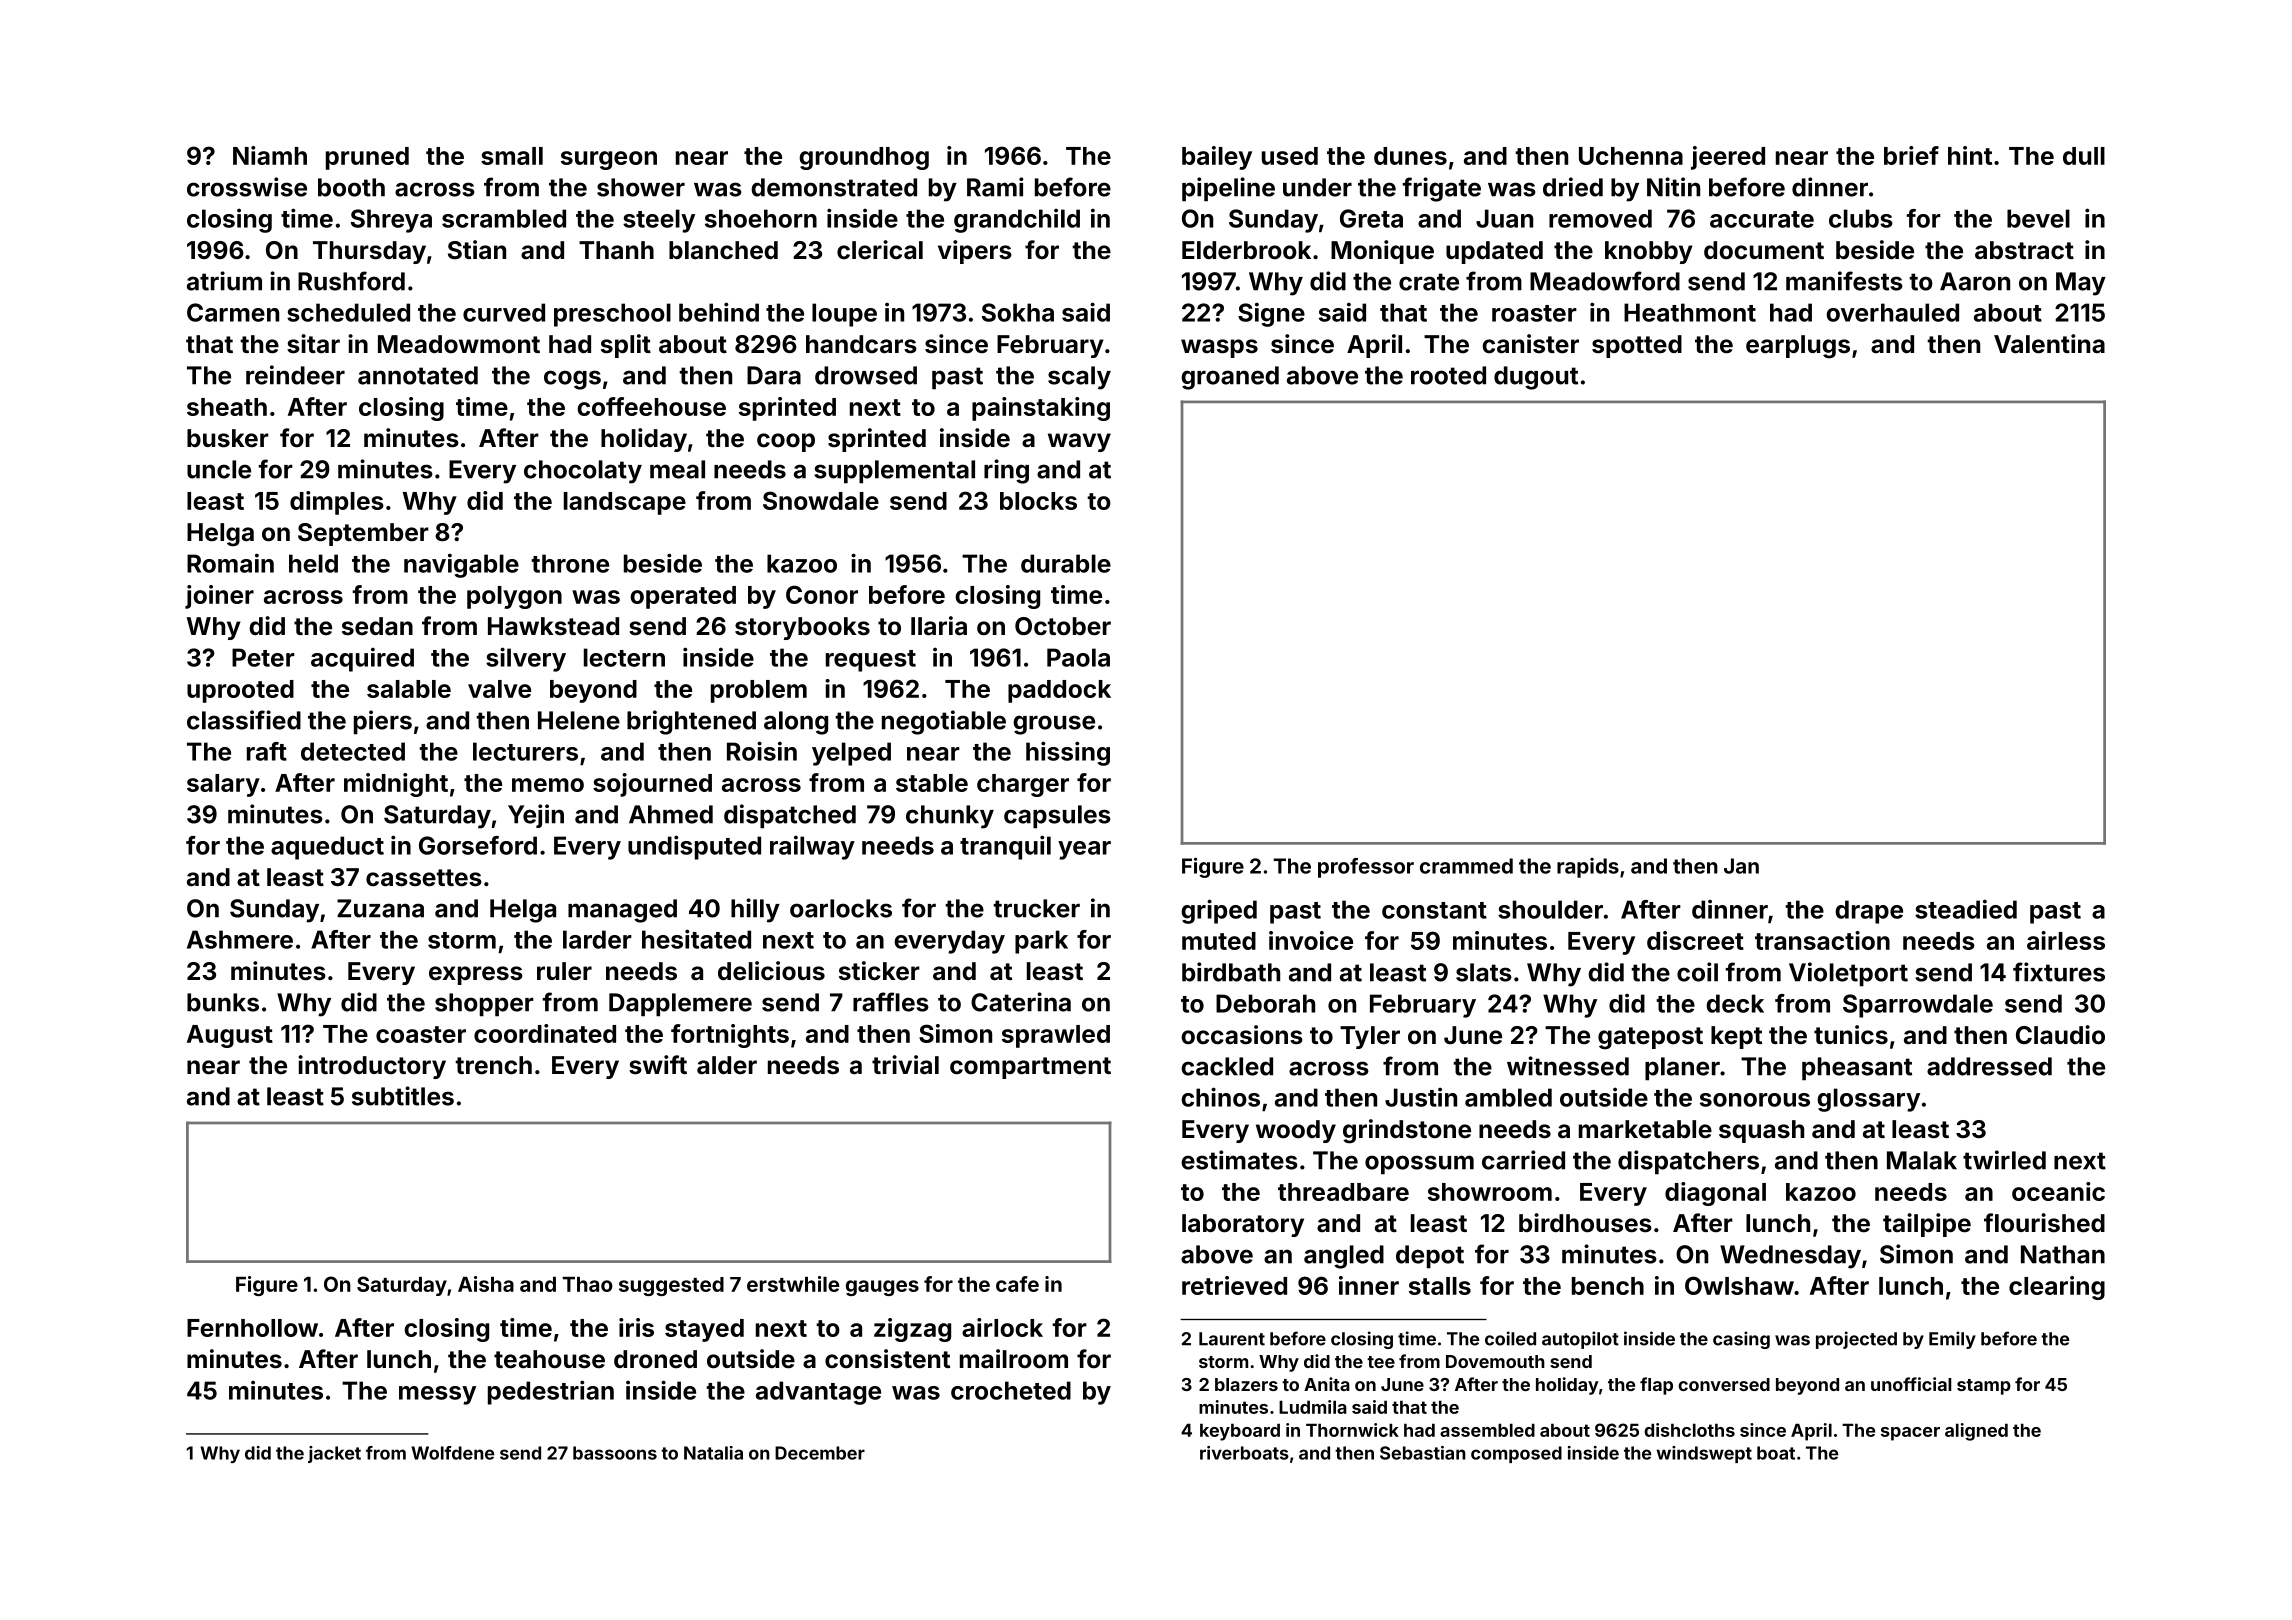 This document has height=1620, width=2292. What do you see at coordinates (1078, 657) in the document?
I see `Paola` at bounding box center [1078, 657].
